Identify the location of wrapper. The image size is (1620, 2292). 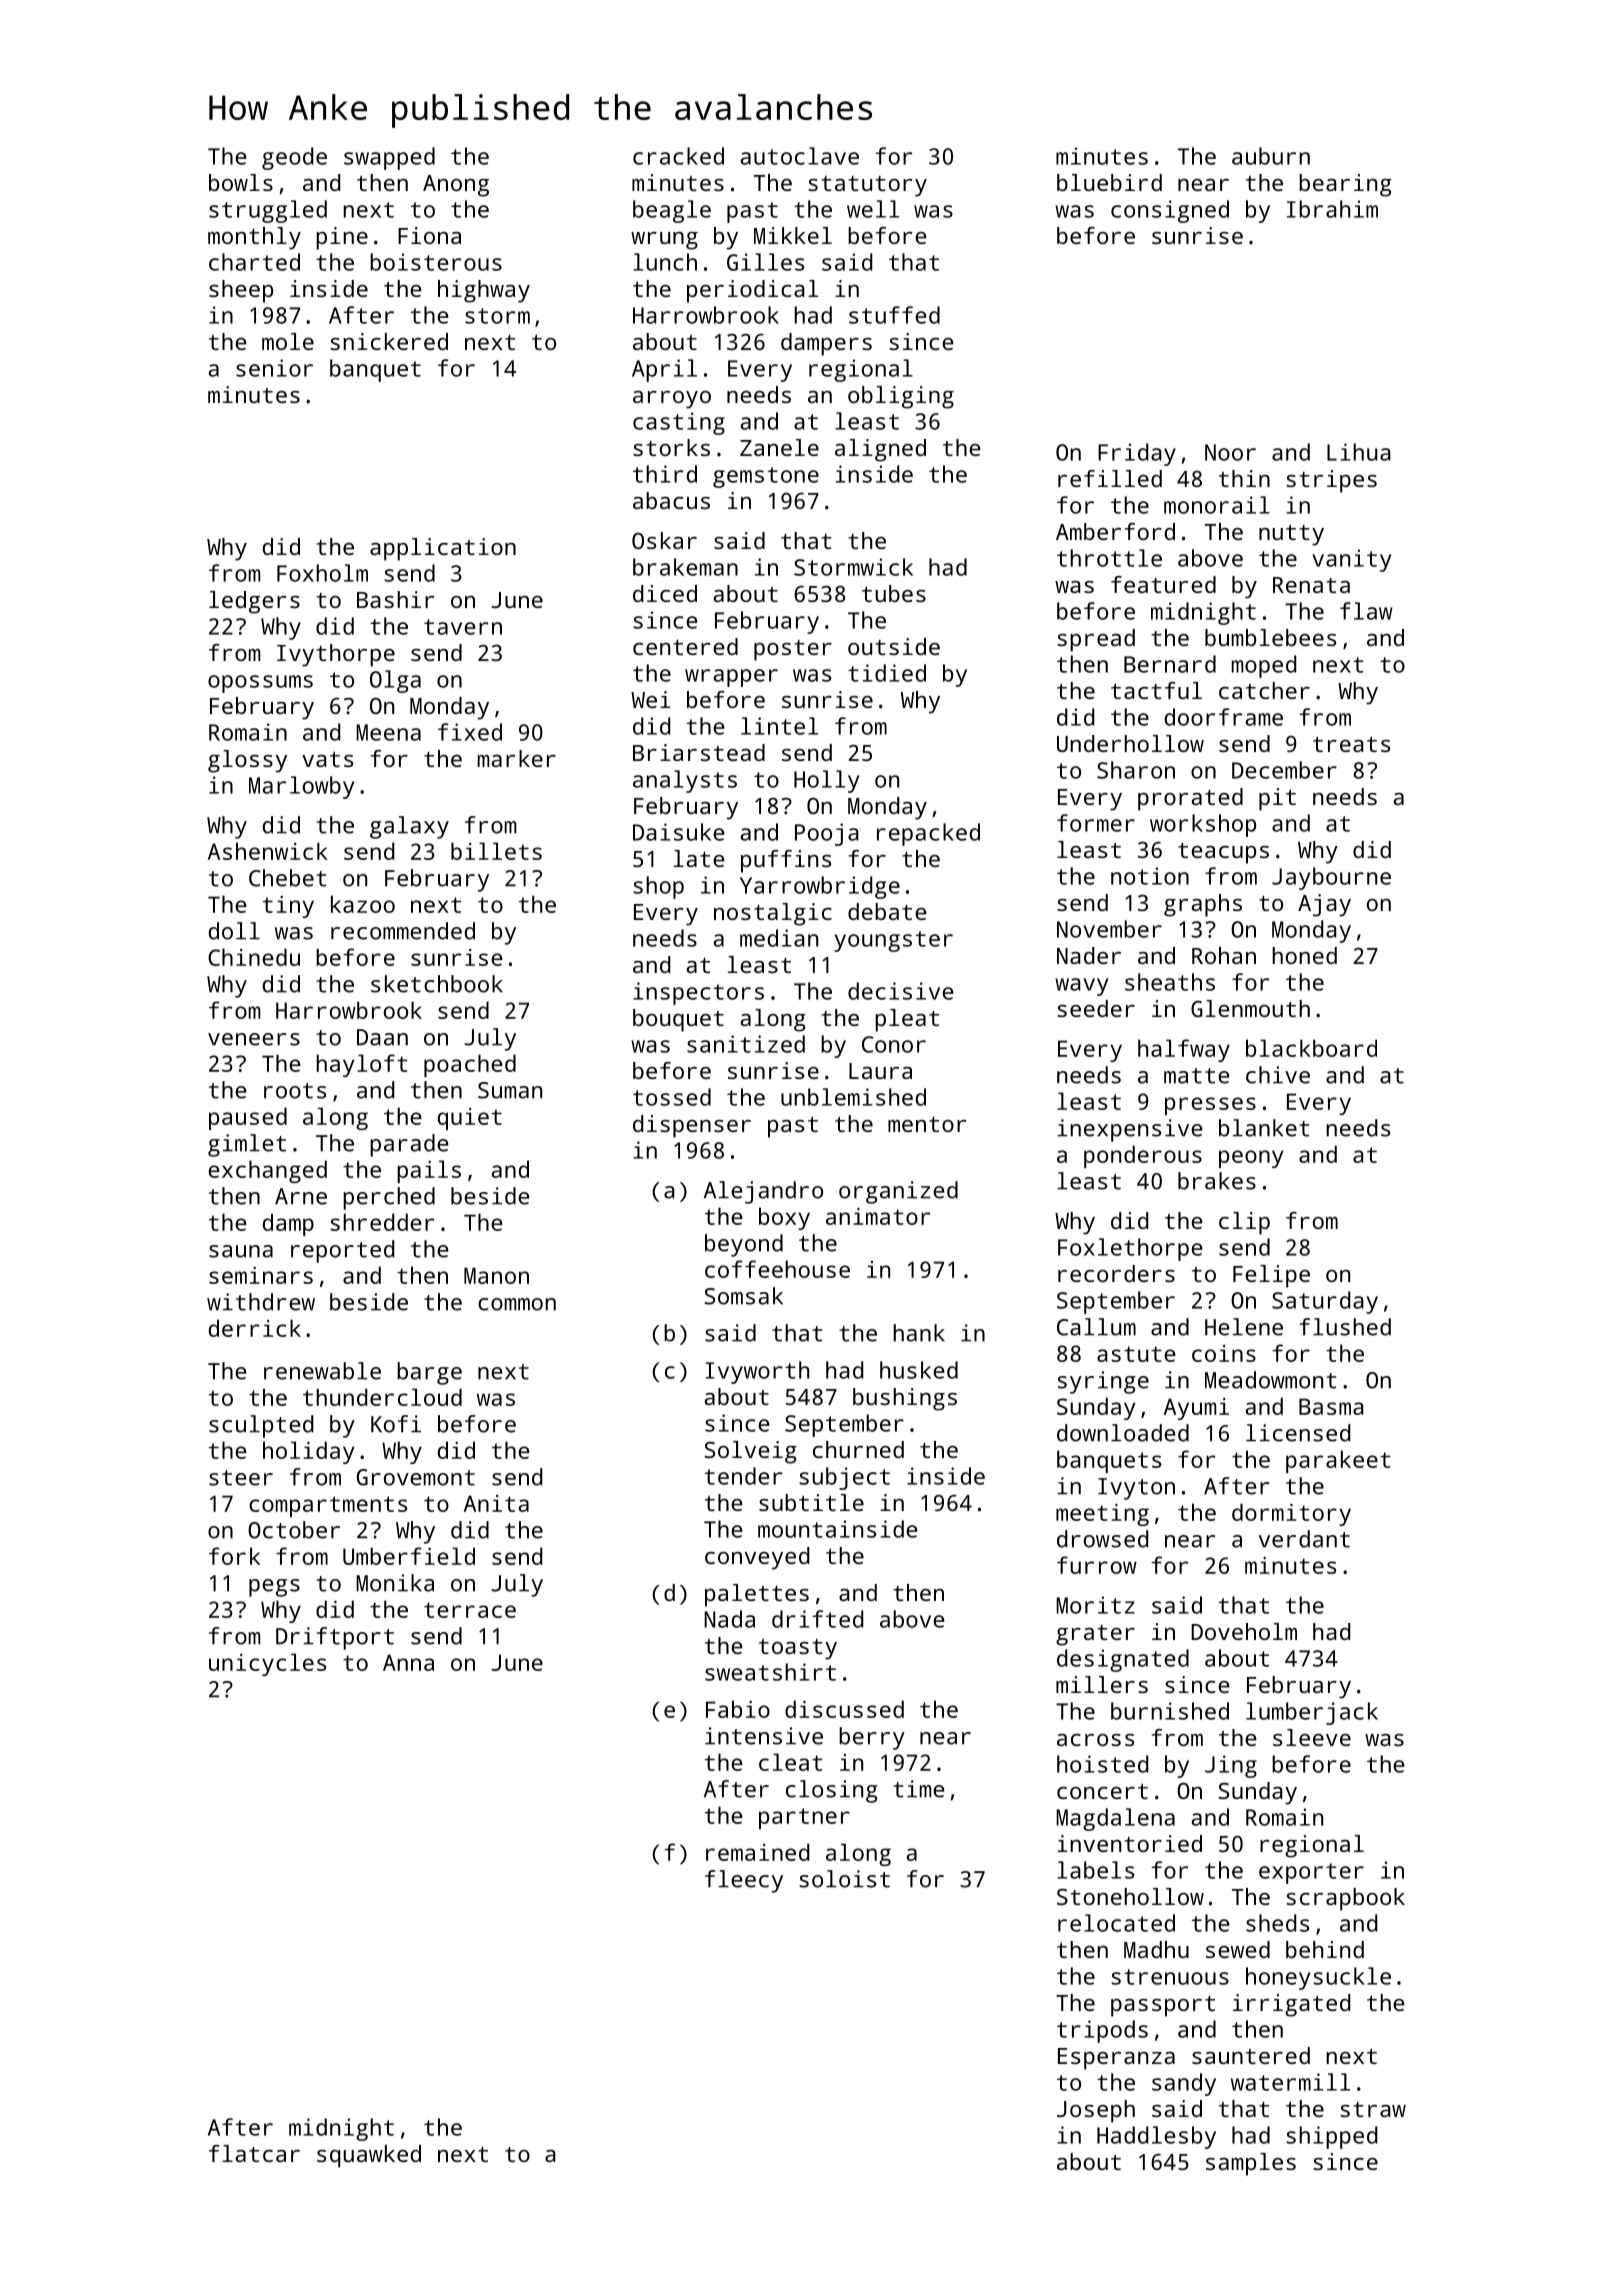
(731, 678).
